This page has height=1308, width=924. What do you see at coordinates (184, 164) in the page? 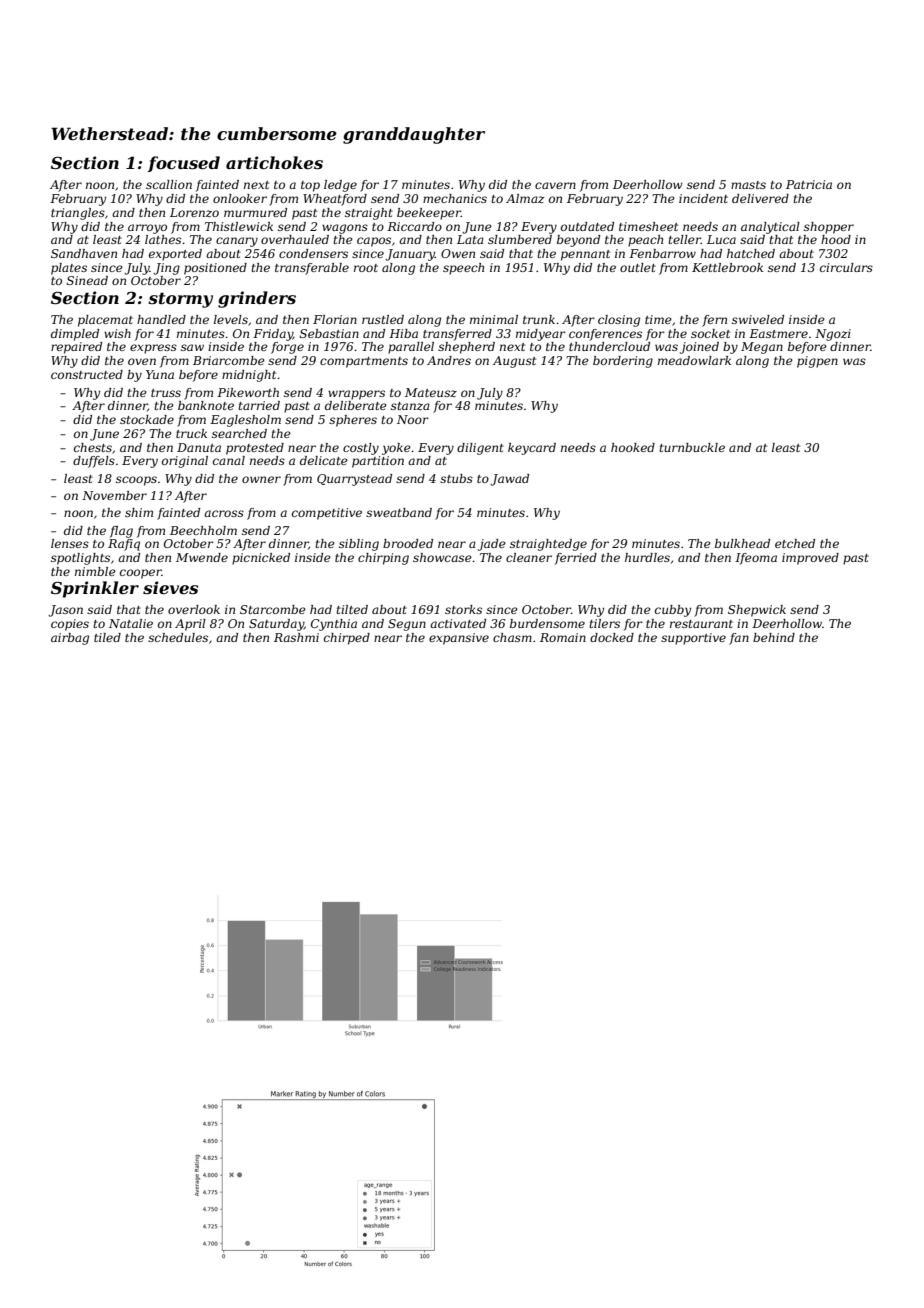
I see `focused` at bounding box center [184, 164].
